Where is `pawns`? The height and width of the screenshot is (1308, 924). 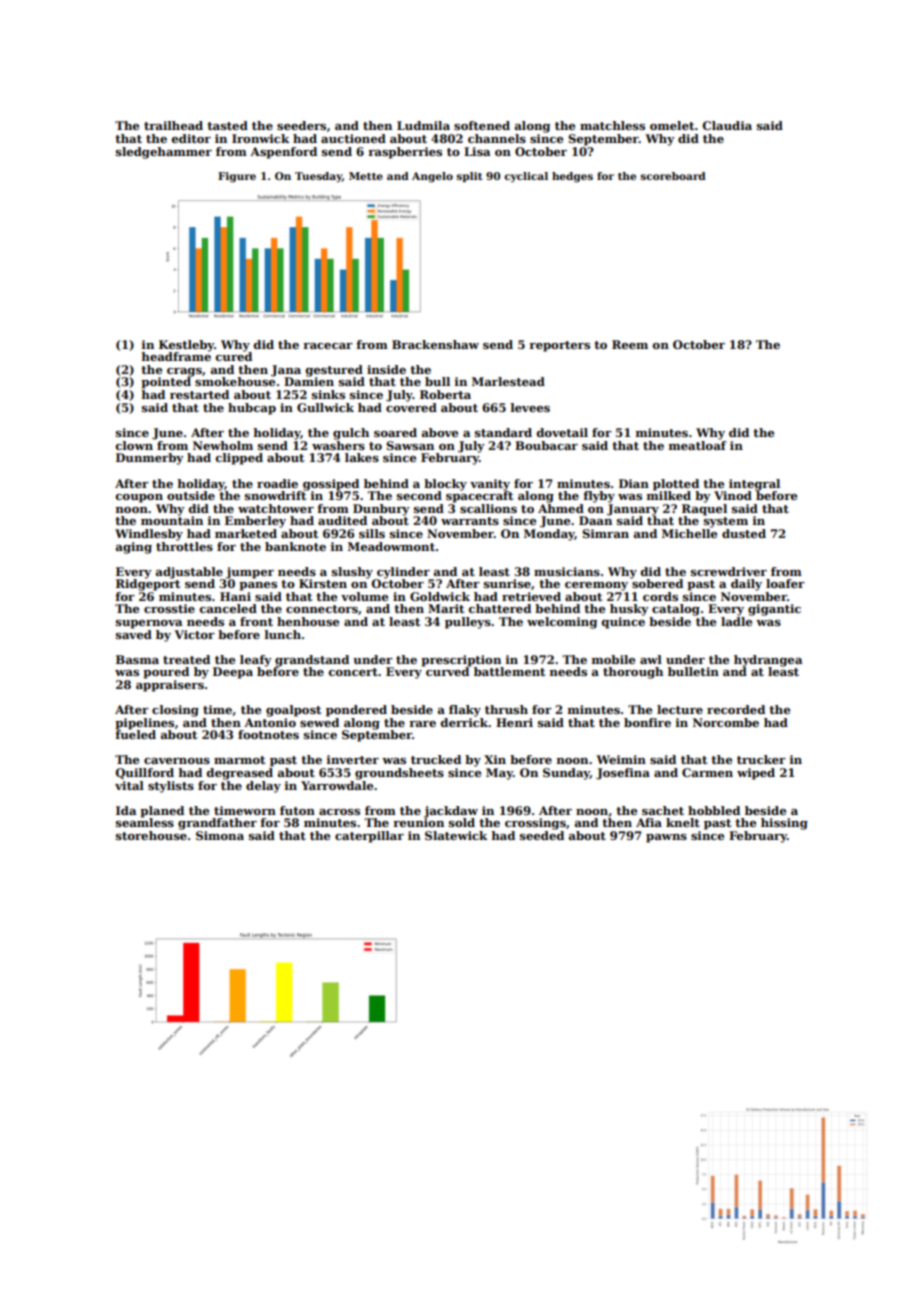
pawns is located at coordinates (666, 838).
